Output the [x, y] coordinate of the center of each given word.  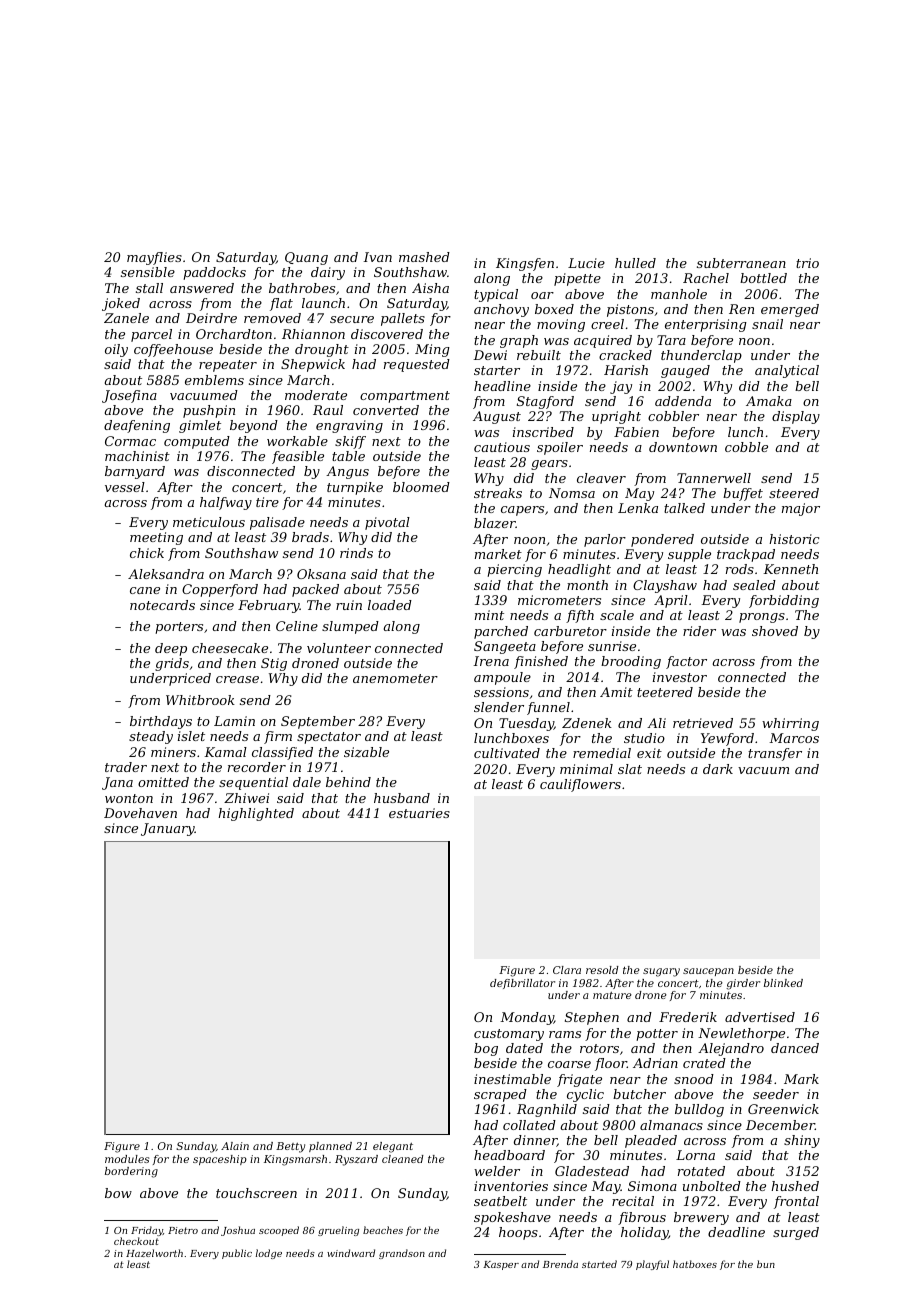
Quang [306, 258]
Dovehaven [140, 813]
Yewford [727, 739]
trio [807, 263]
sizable [366, 752]
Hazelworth [154, 1253]
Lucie [586, 263]
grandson [402, 1254]
